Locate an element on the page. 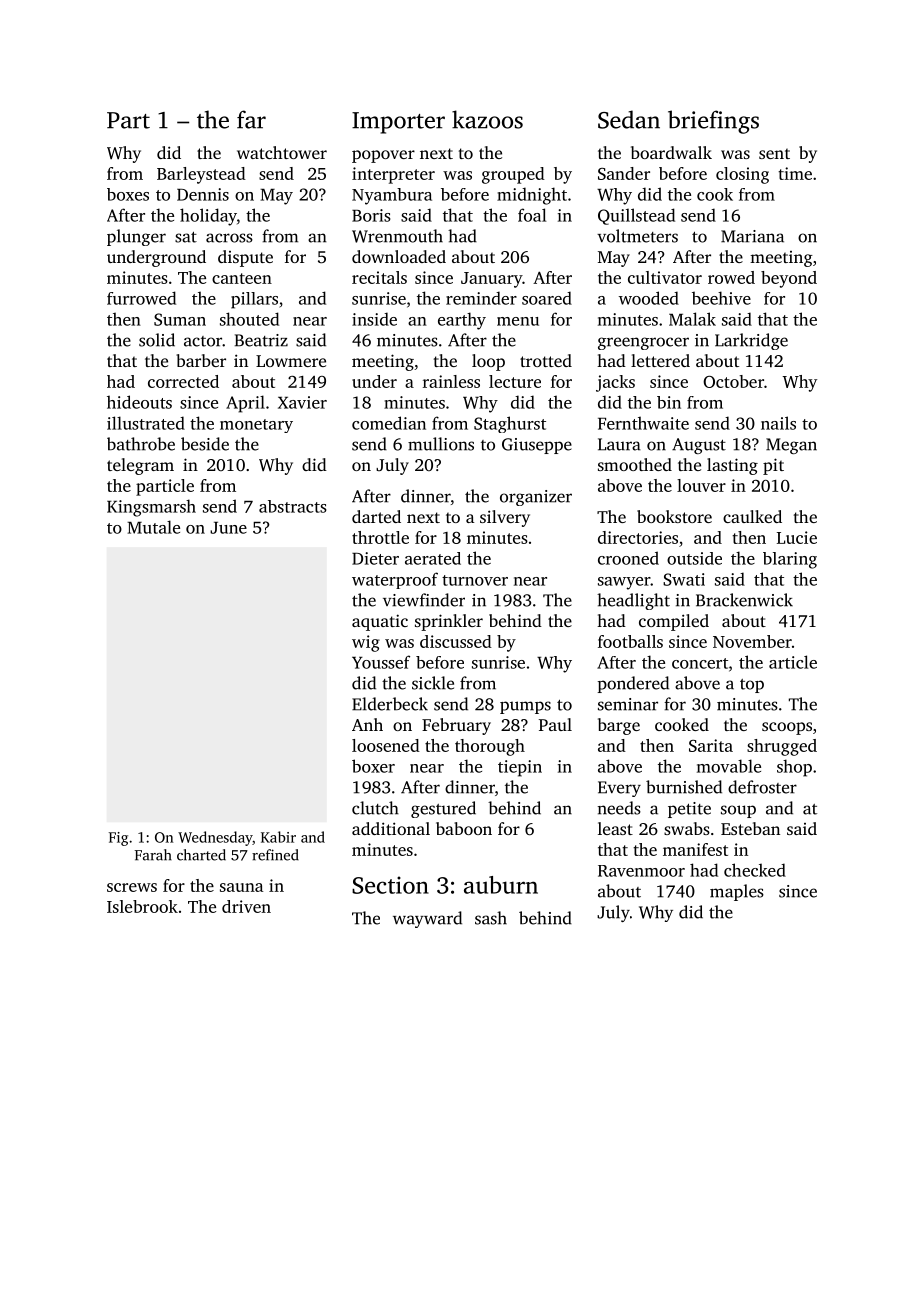 The height and width of the document is (1308, 924). grouped is located at coordinates (513, 175).
